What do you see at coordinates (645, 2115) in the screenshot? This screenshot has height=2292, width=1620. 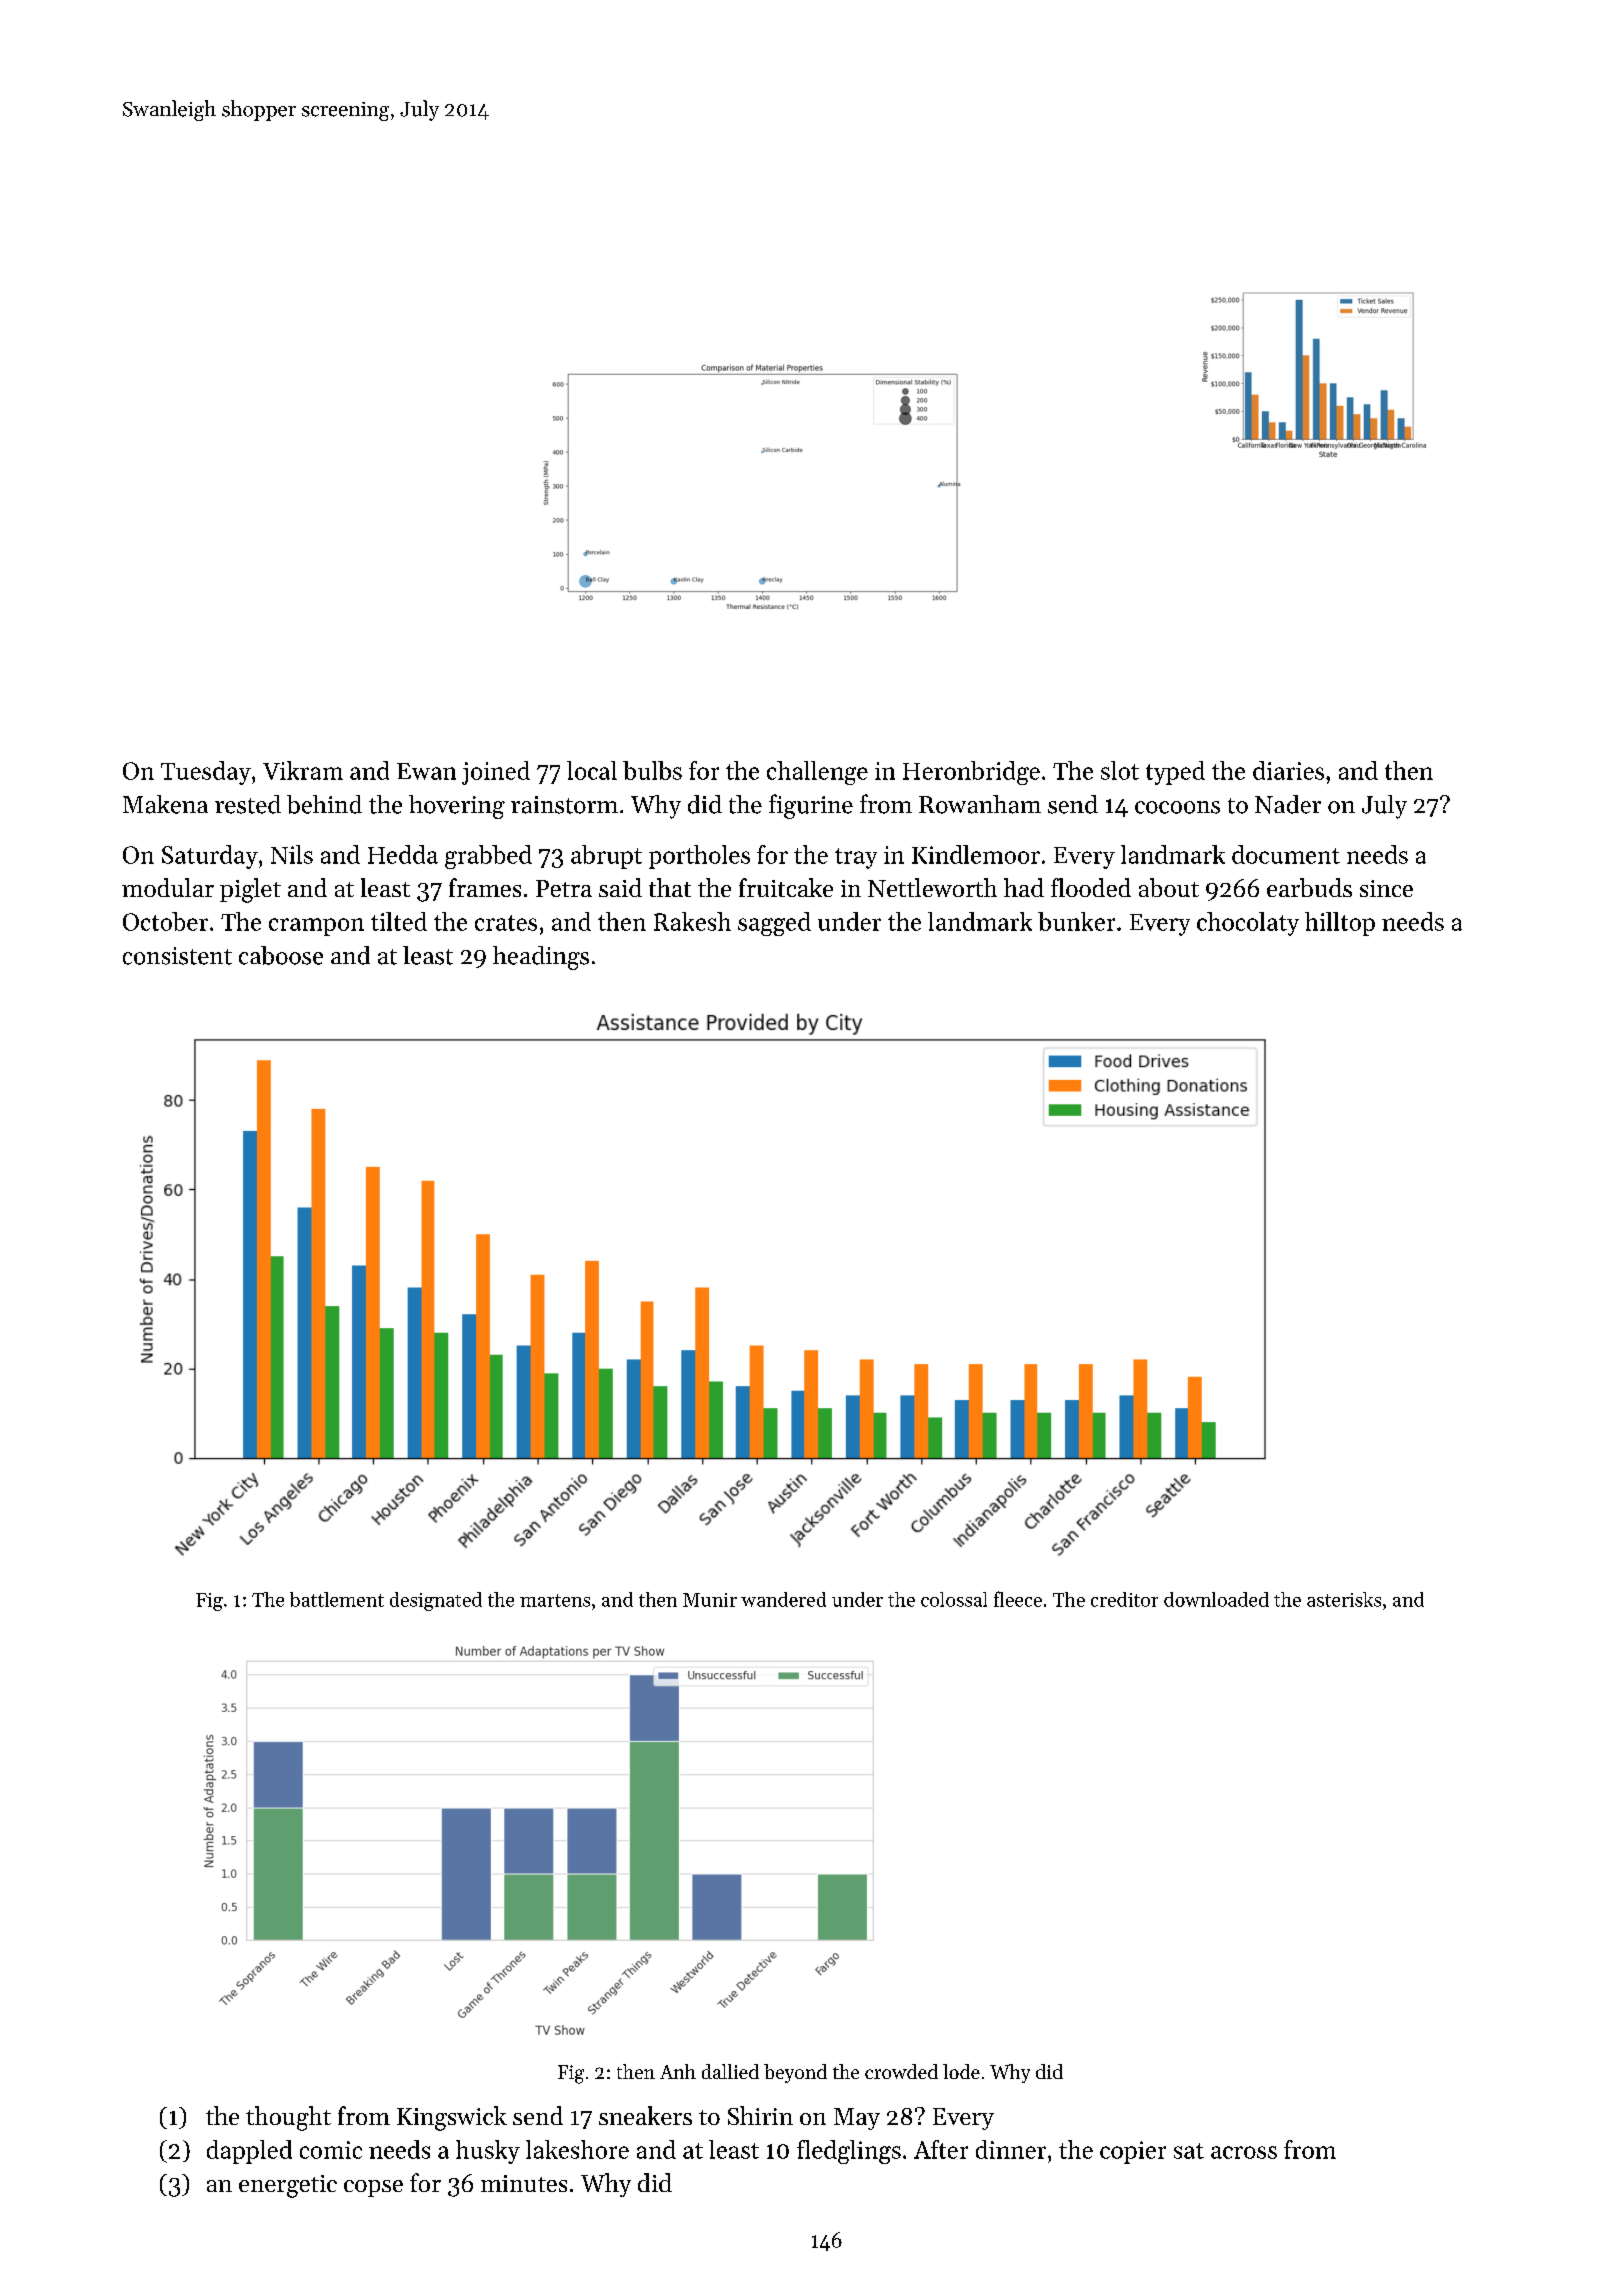 I see `sneakers` at bounding box center [645, 2115].
